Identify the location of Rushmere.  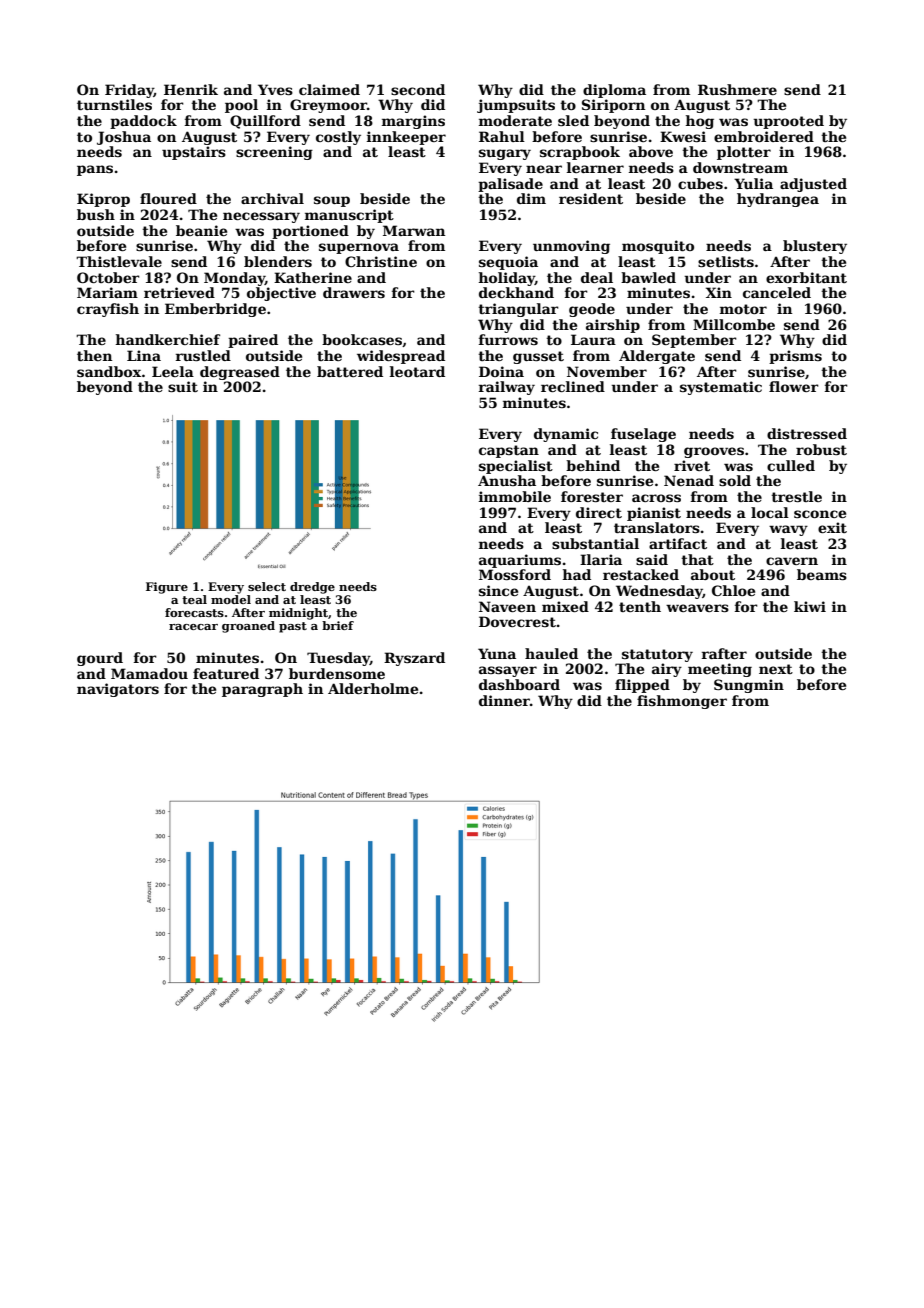
(737, 89).
